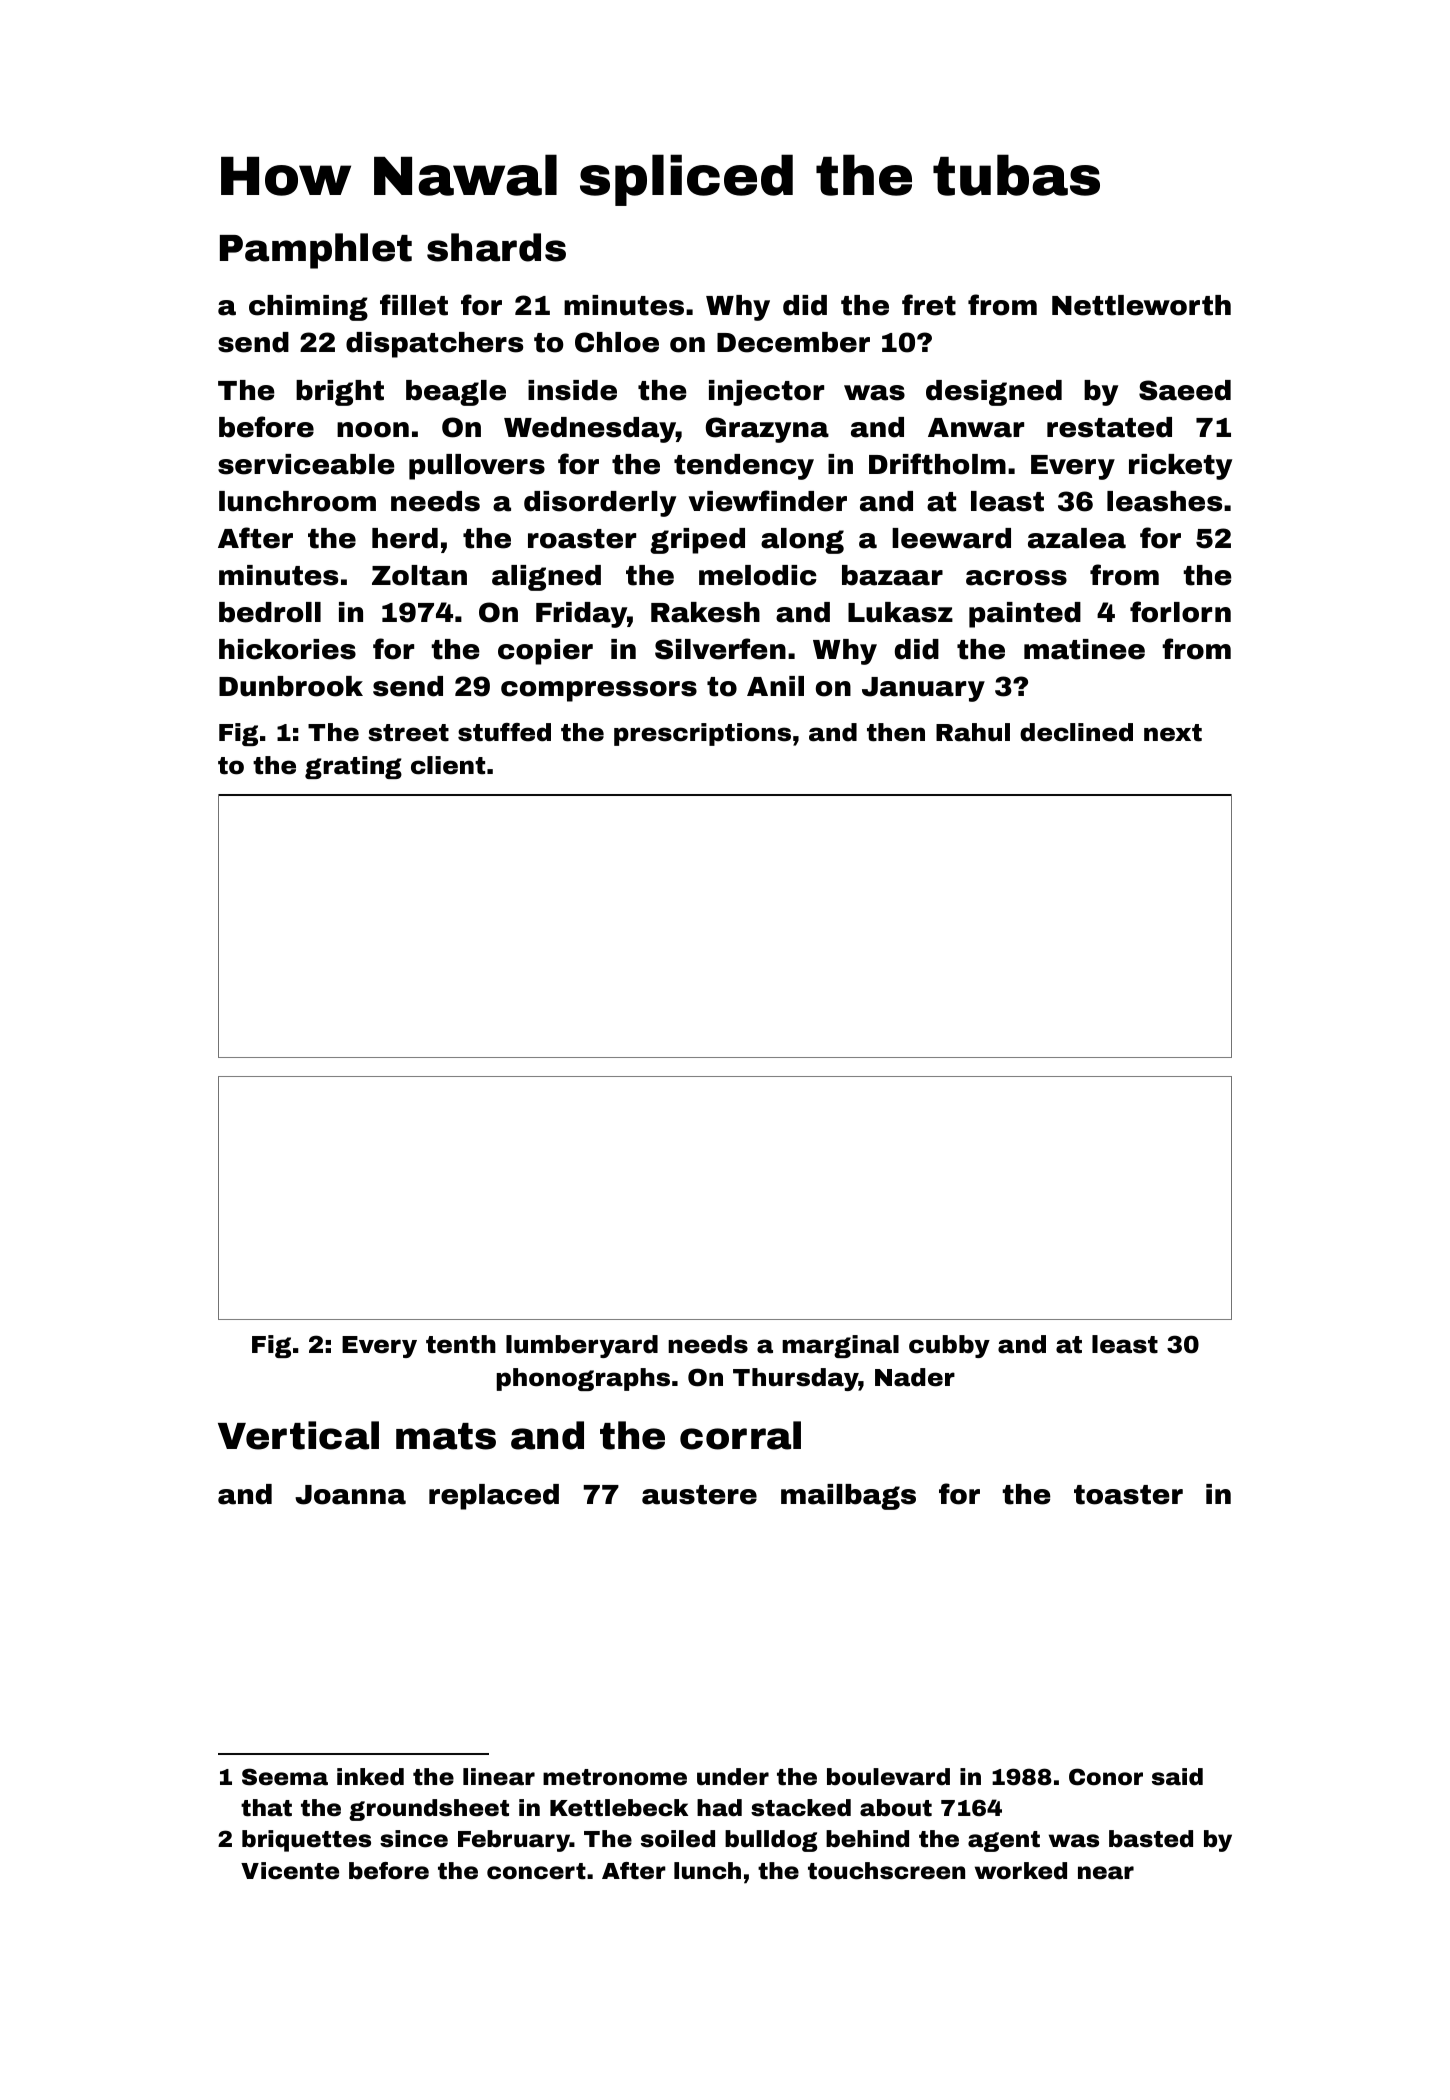  I want to click on marginal, so click(840, 1346).
